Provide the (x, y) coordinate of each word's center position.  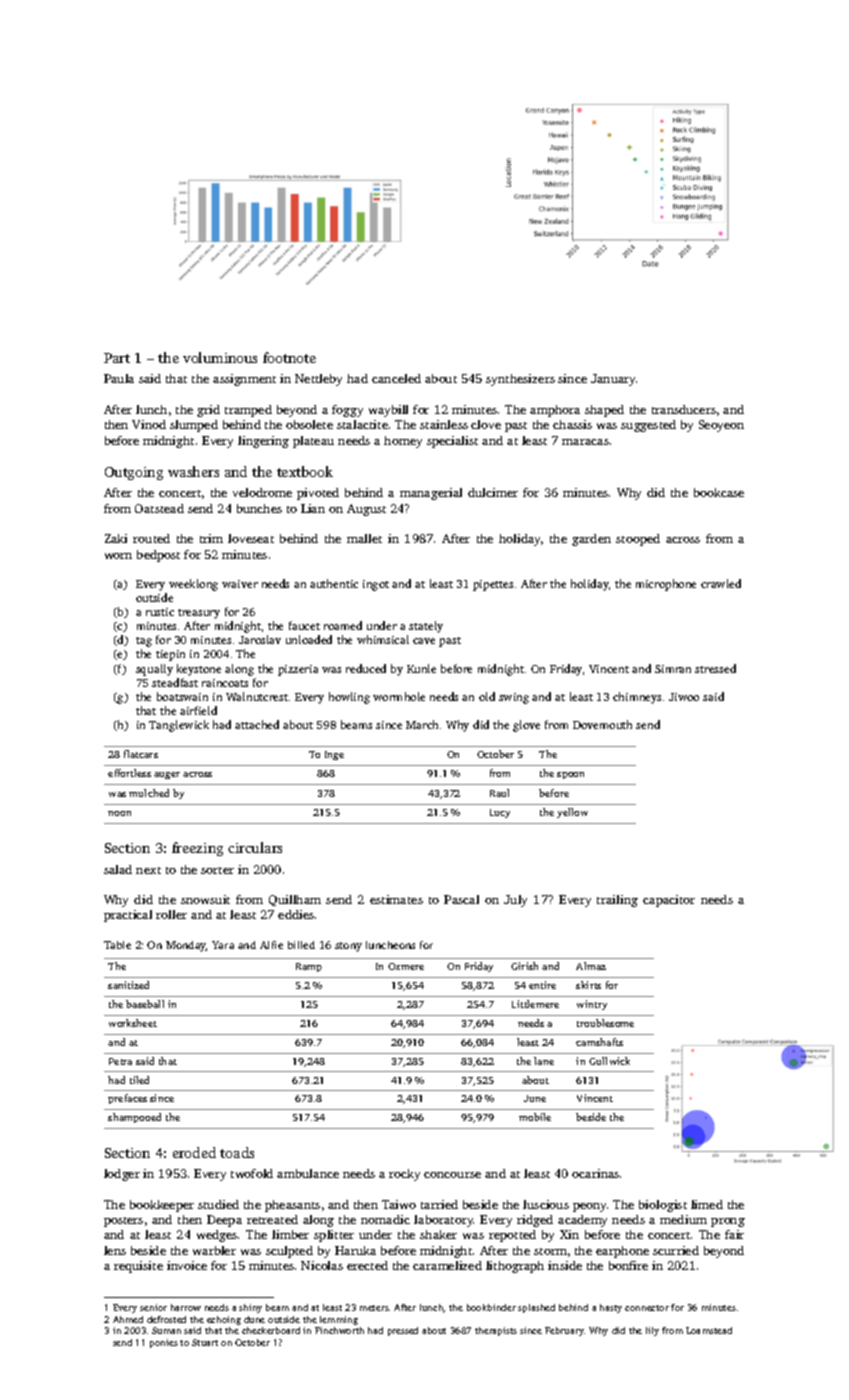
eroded (194, 1152)
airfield (198, 710)
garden (591, 540)
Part (117, 358)
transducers (684, 409)
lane (544, 1061)
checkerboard (271, 1330)
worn (118, 556)
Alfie (271, 945)
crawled (721, 583)
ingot (376, 585)
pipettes (493, 585)
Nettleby (318, 380)
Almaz (591, 966)
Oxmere (406, 966)
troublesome (605, 1023)
